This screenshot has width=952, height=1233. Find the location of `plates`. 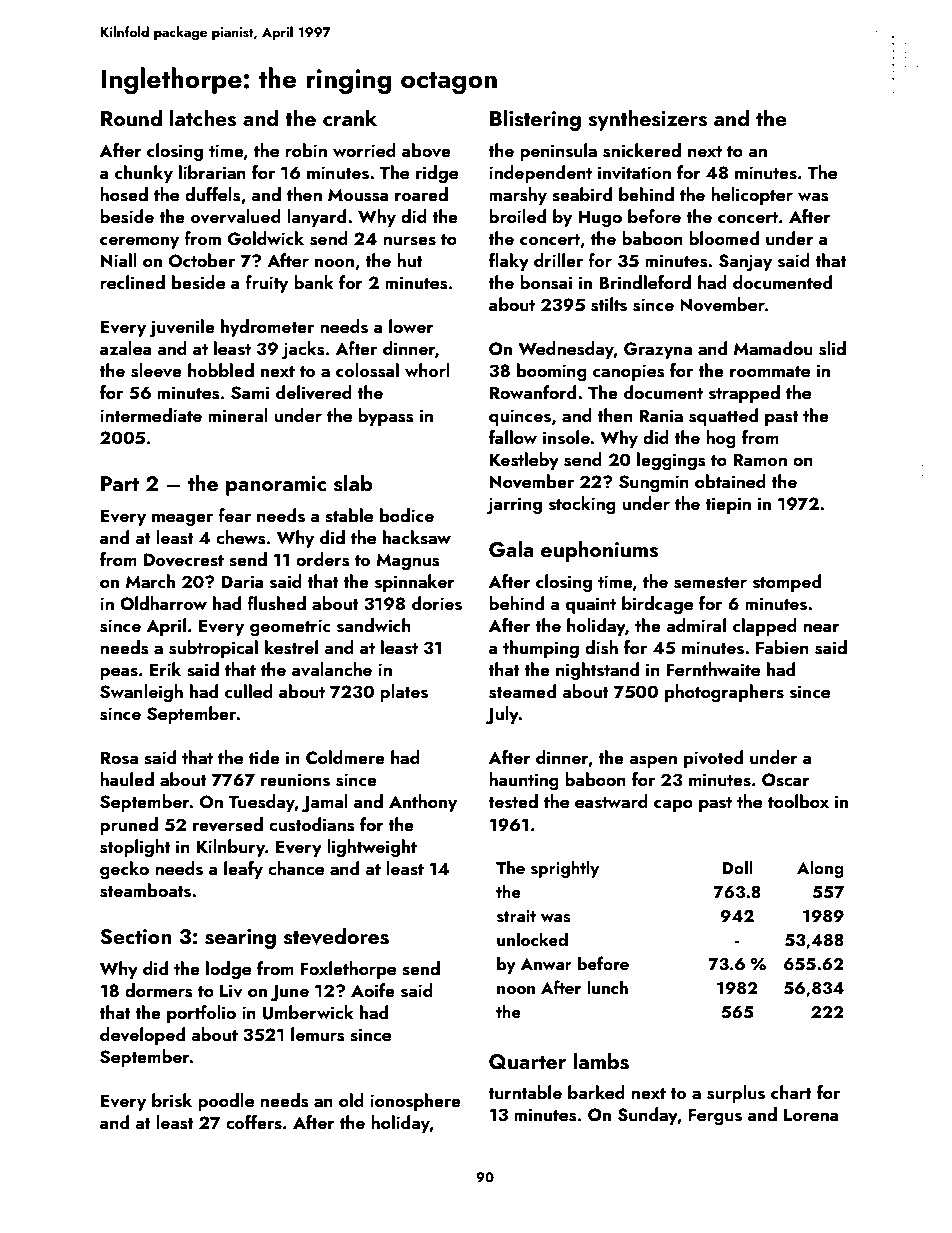

plates is located at coordinates (404, 693).
